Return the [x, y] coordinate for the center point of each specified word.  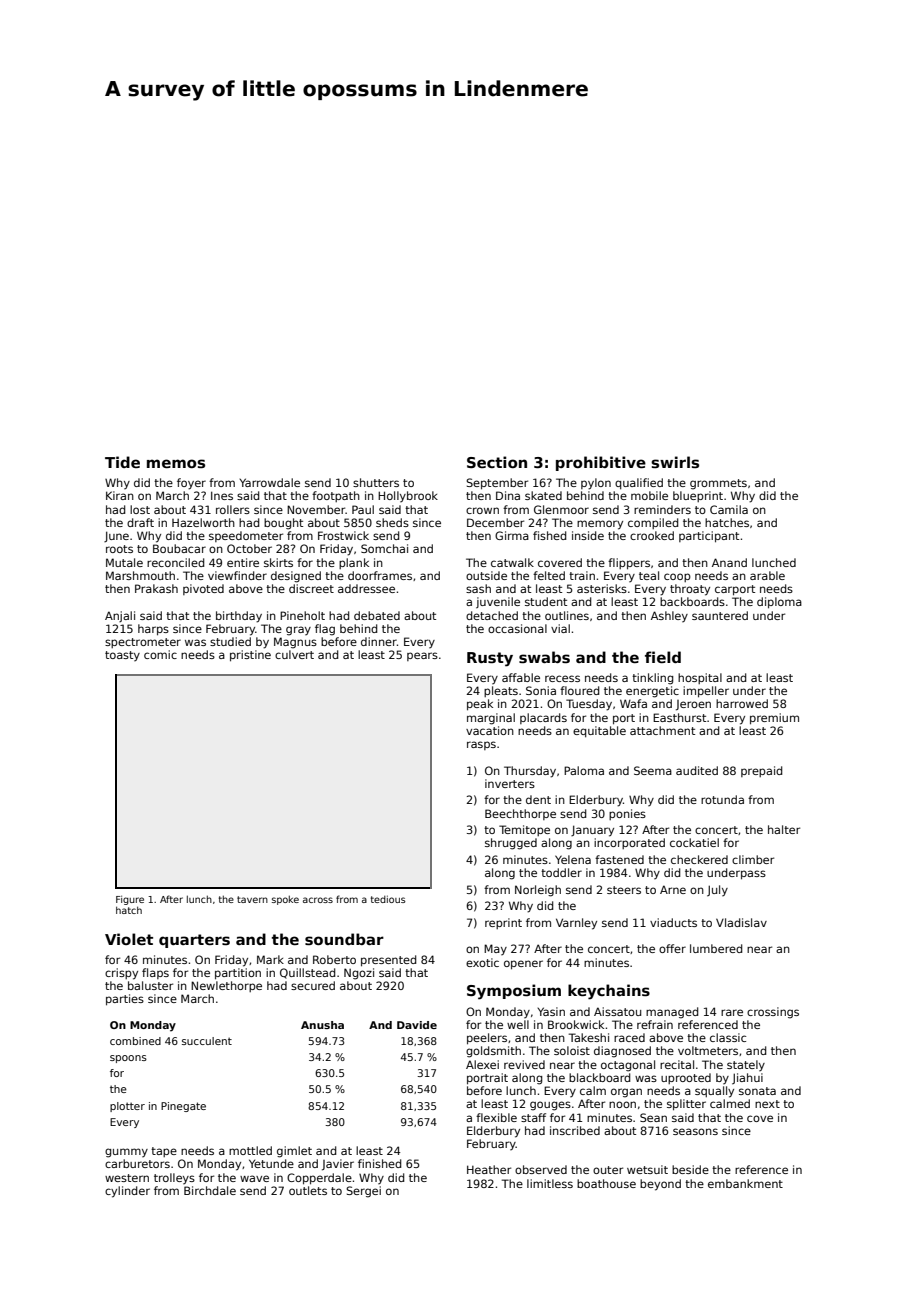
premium [774, 719]
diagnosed [622, 1052]
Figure [130, 900]
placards [543, 718]
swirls [675, 462]
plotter [127, 1107]
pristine [250, 656]
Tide [122, 462]
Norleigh [538, 891]
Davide [417, 1025]
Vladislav [741, 922]
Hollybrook [408, 496]
